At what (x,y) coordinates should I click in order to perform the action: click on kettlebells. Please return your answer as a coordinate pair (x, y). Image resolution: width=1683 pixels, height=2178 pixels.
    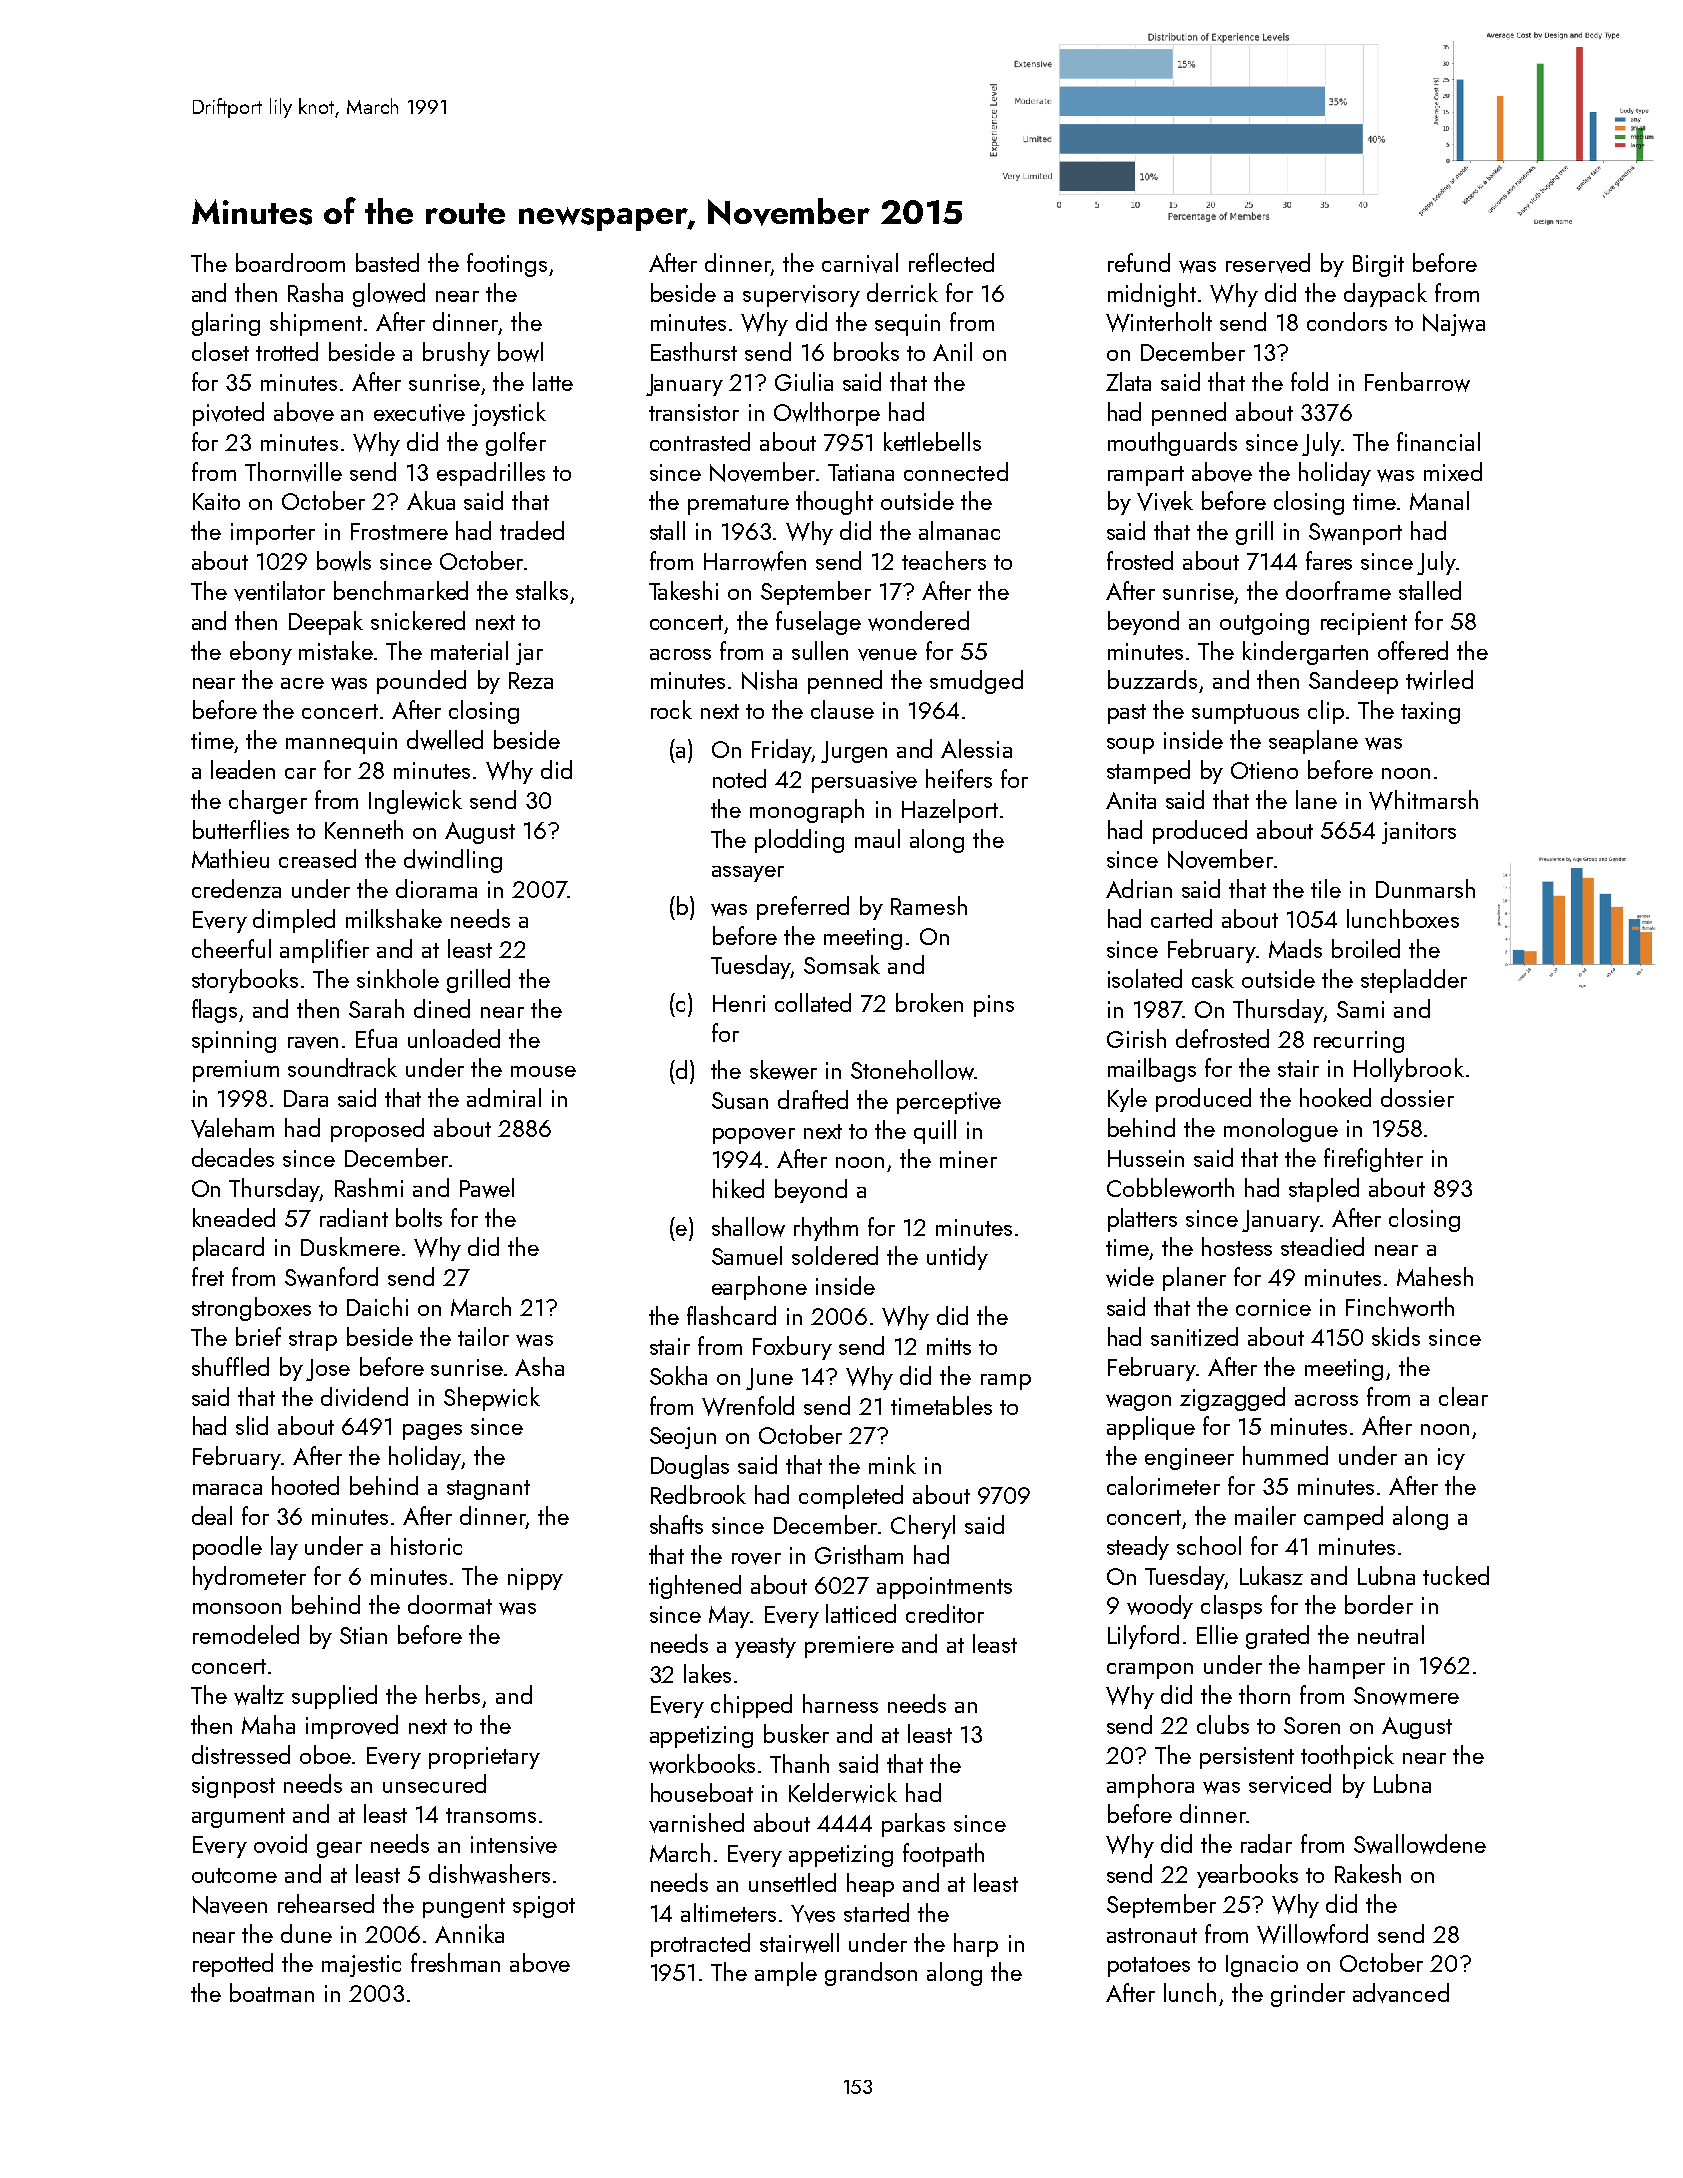
    Looking at the image, I should click on (932, 441).
